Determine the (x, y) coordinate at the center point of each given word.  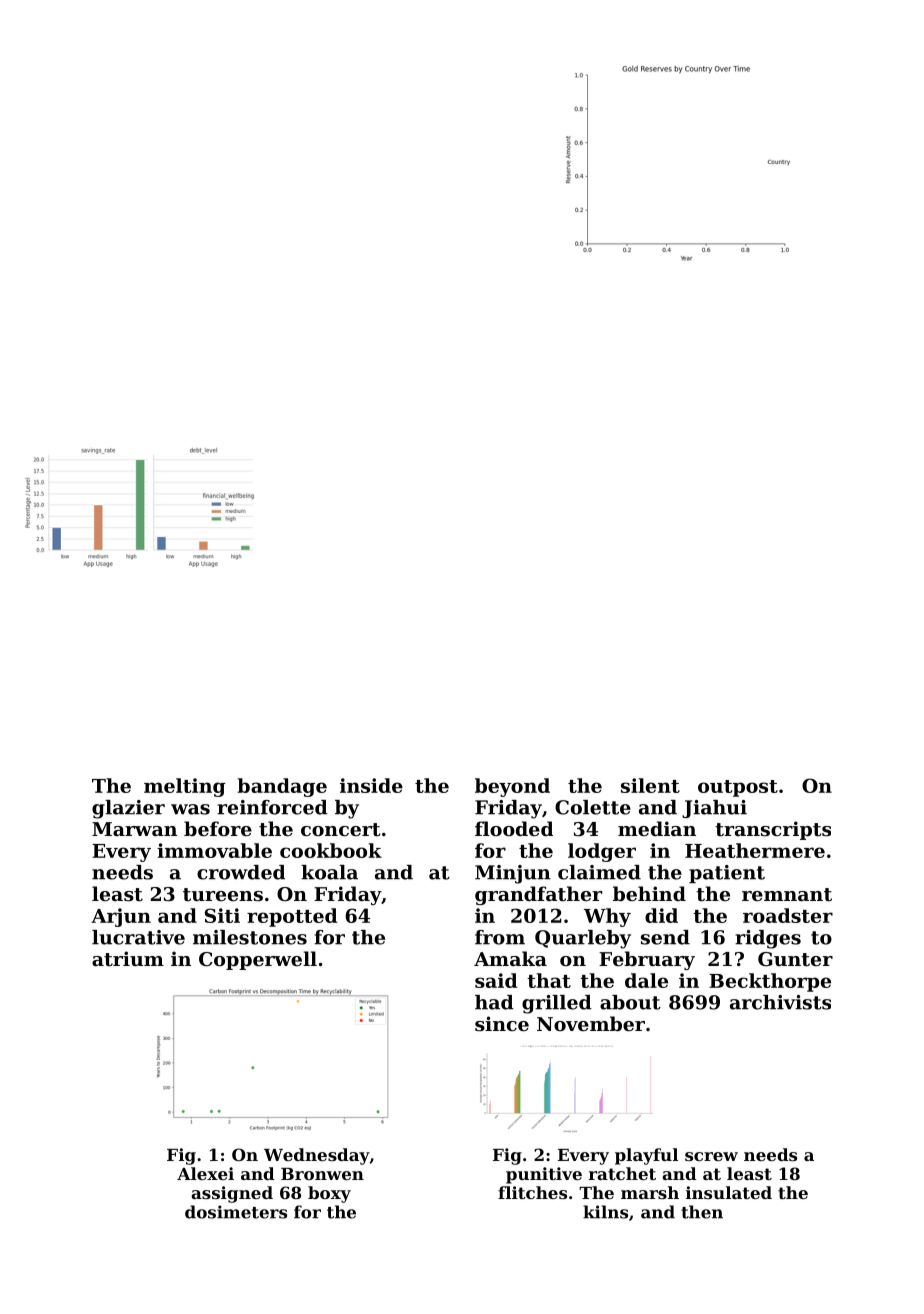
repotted (292, 917)
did (661, 915)
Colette (593, 807)
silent (650, 785)
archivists (780, 1002)
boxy (329, 1194)
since (502, 1024)
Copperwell (258, 960)
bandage (282, 787)
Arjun (121, 917)
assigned (232, 1194)
